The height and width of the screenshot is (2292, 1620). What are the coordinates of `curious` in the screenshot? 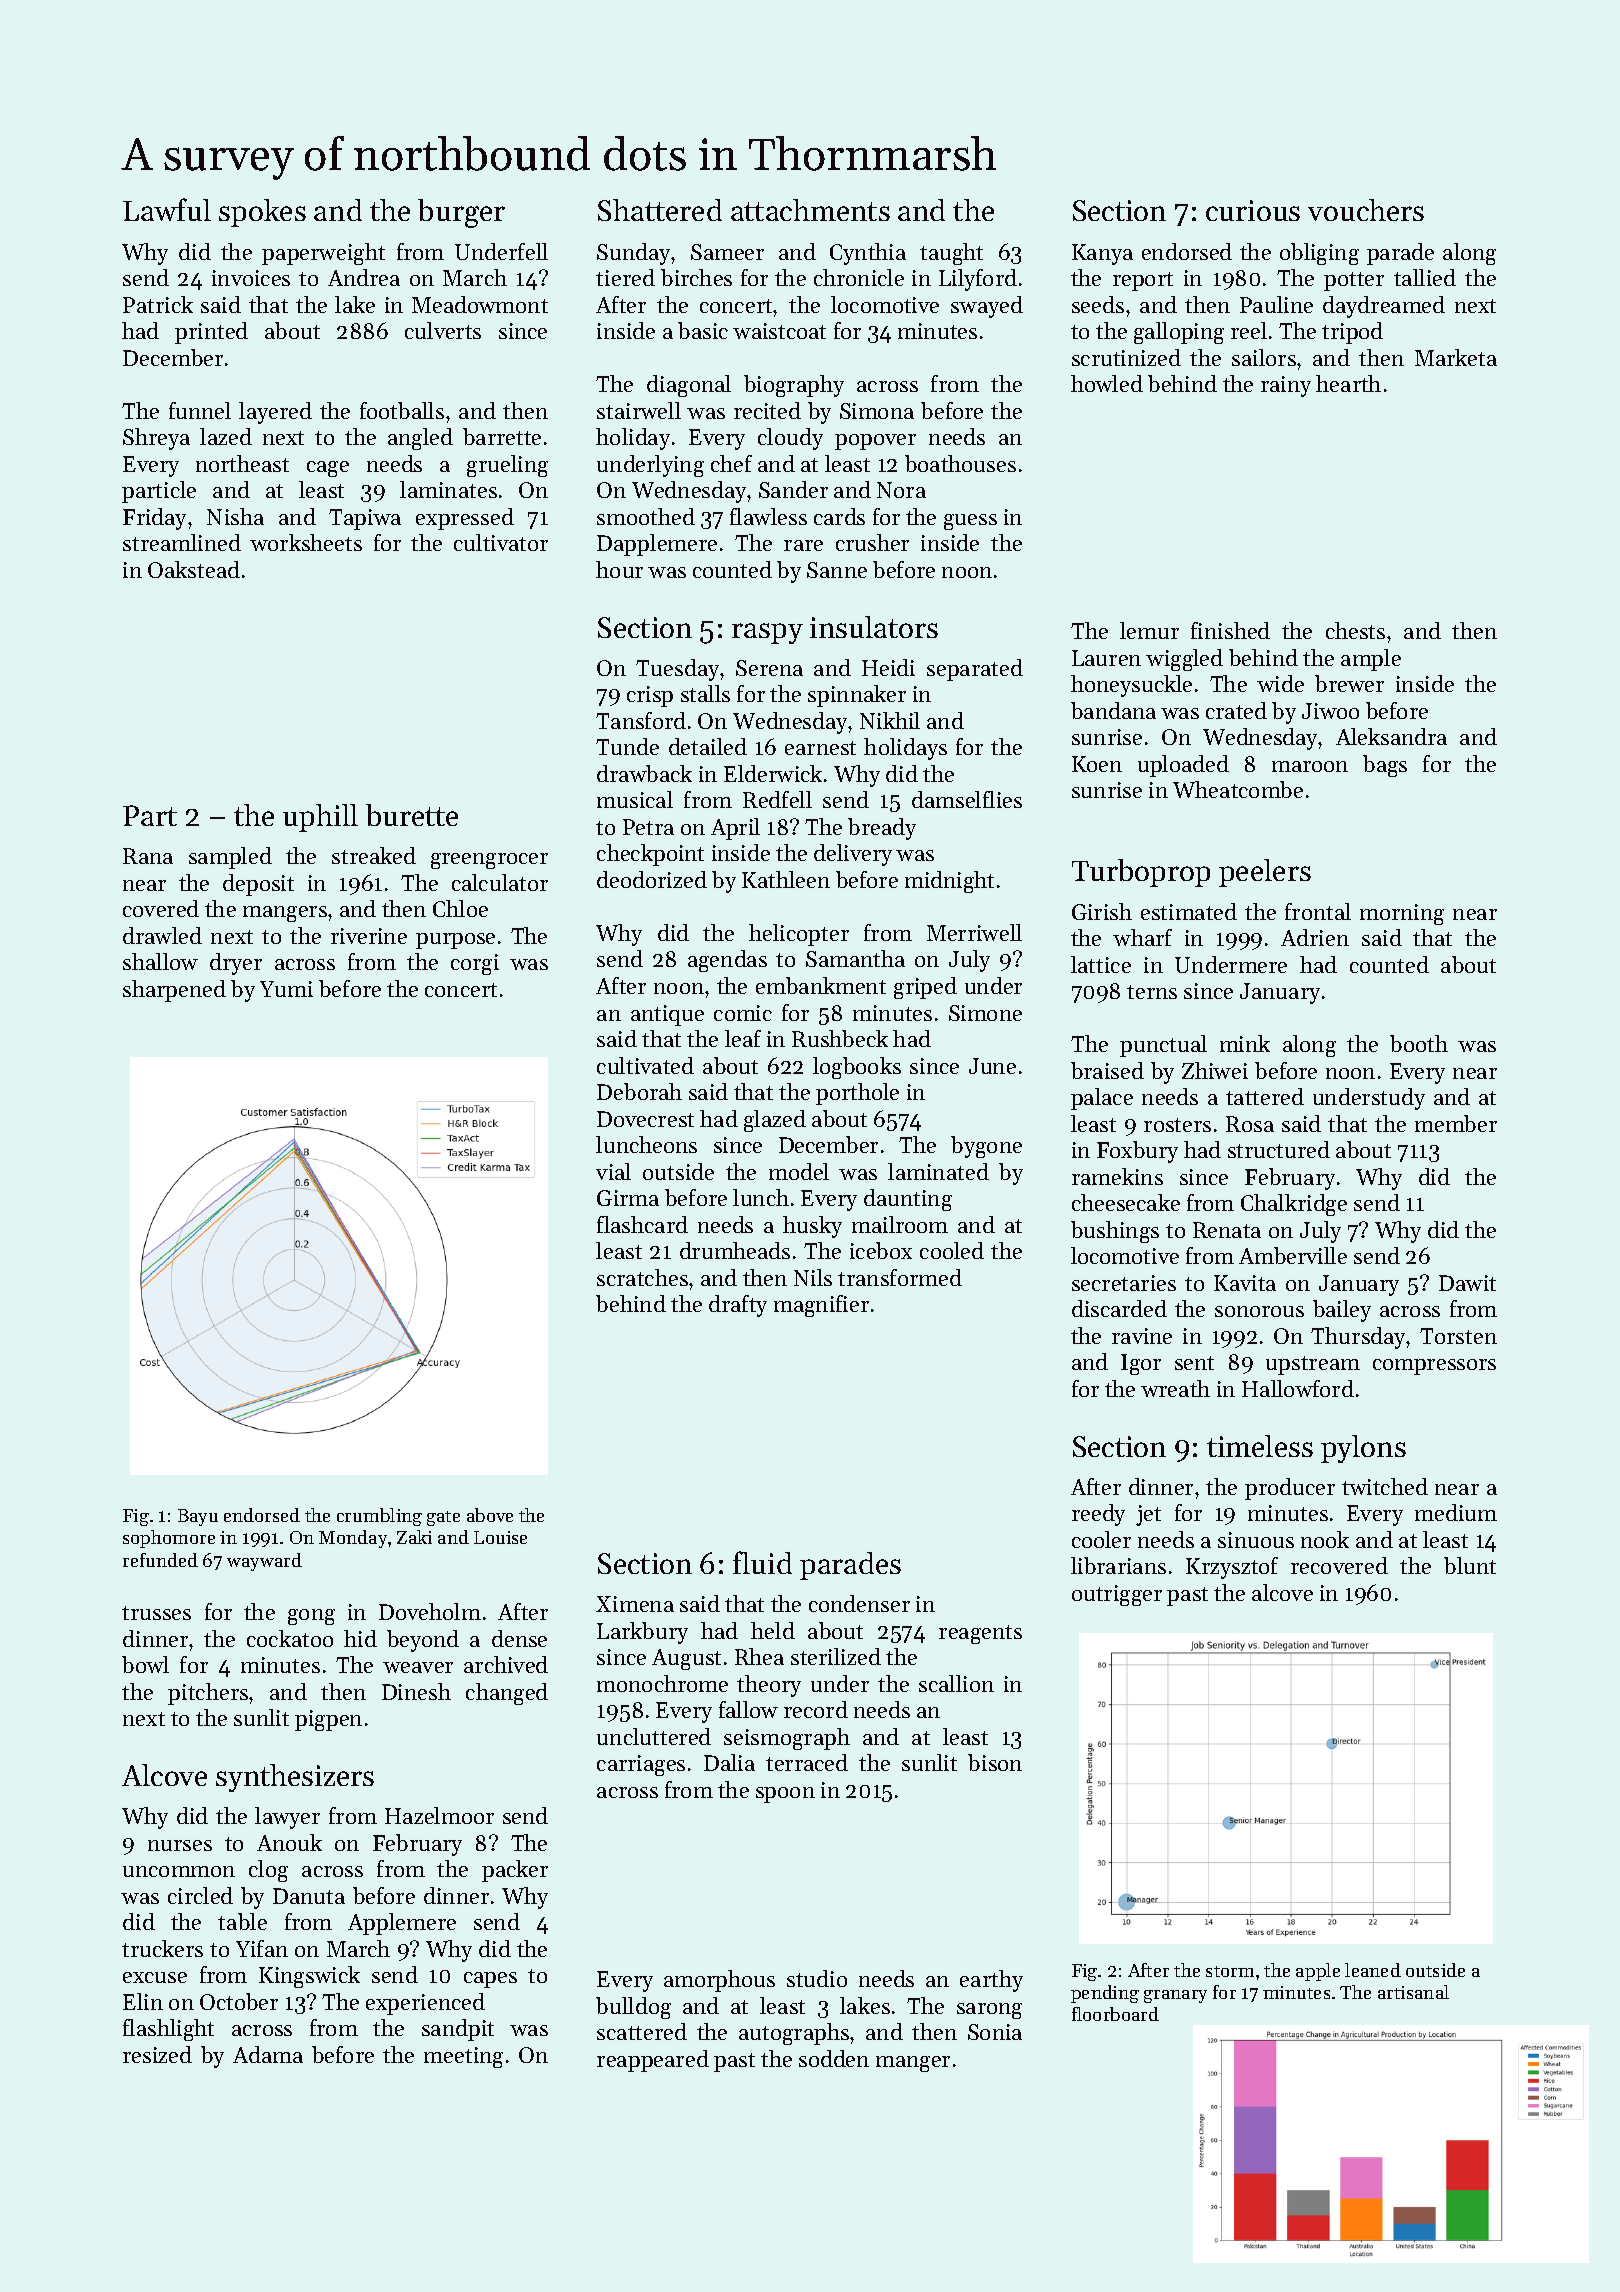 It's located at (1253, 210).
